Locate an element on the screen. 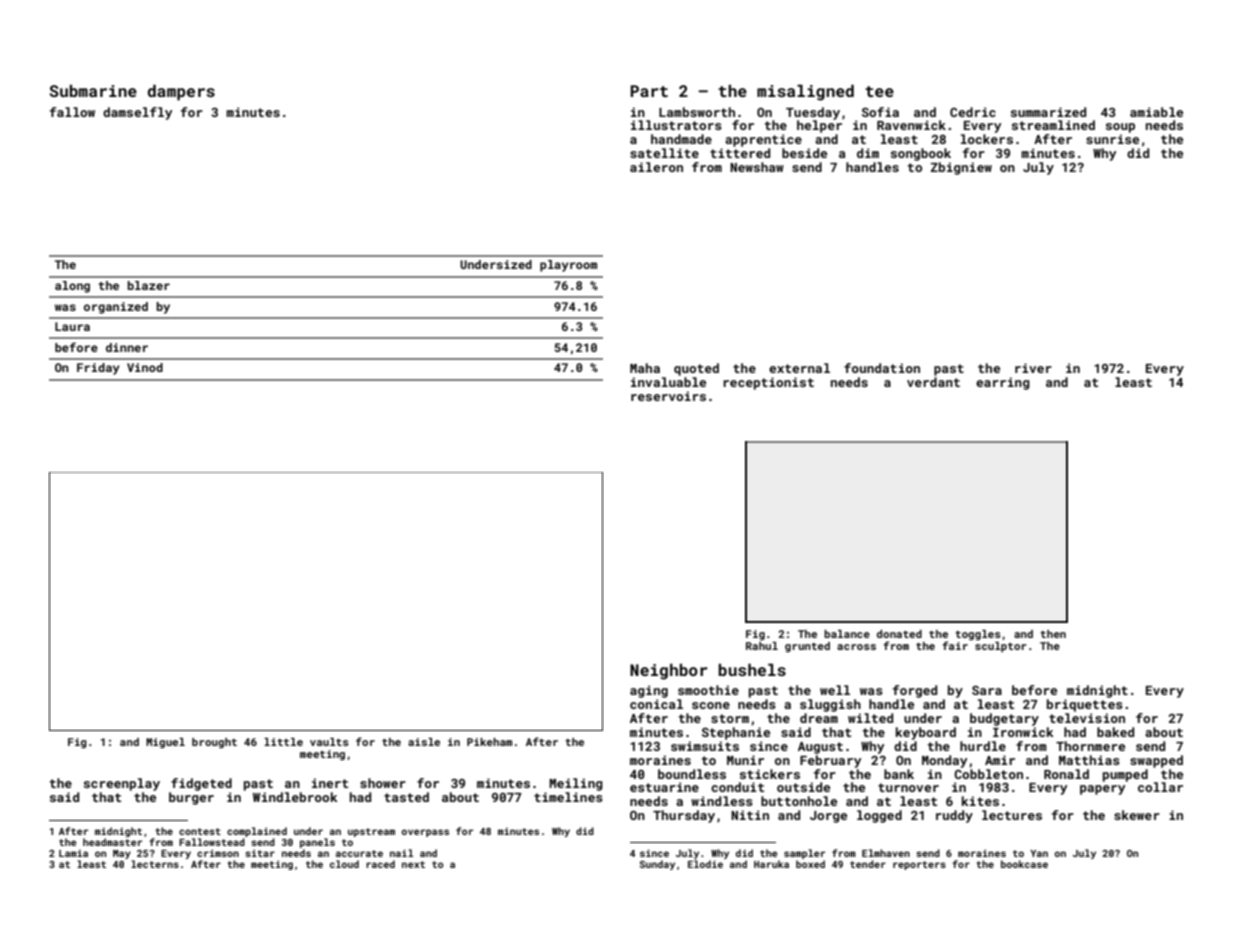 The image size is (1233, 952). cloud is located at coordinates (344, 864).
